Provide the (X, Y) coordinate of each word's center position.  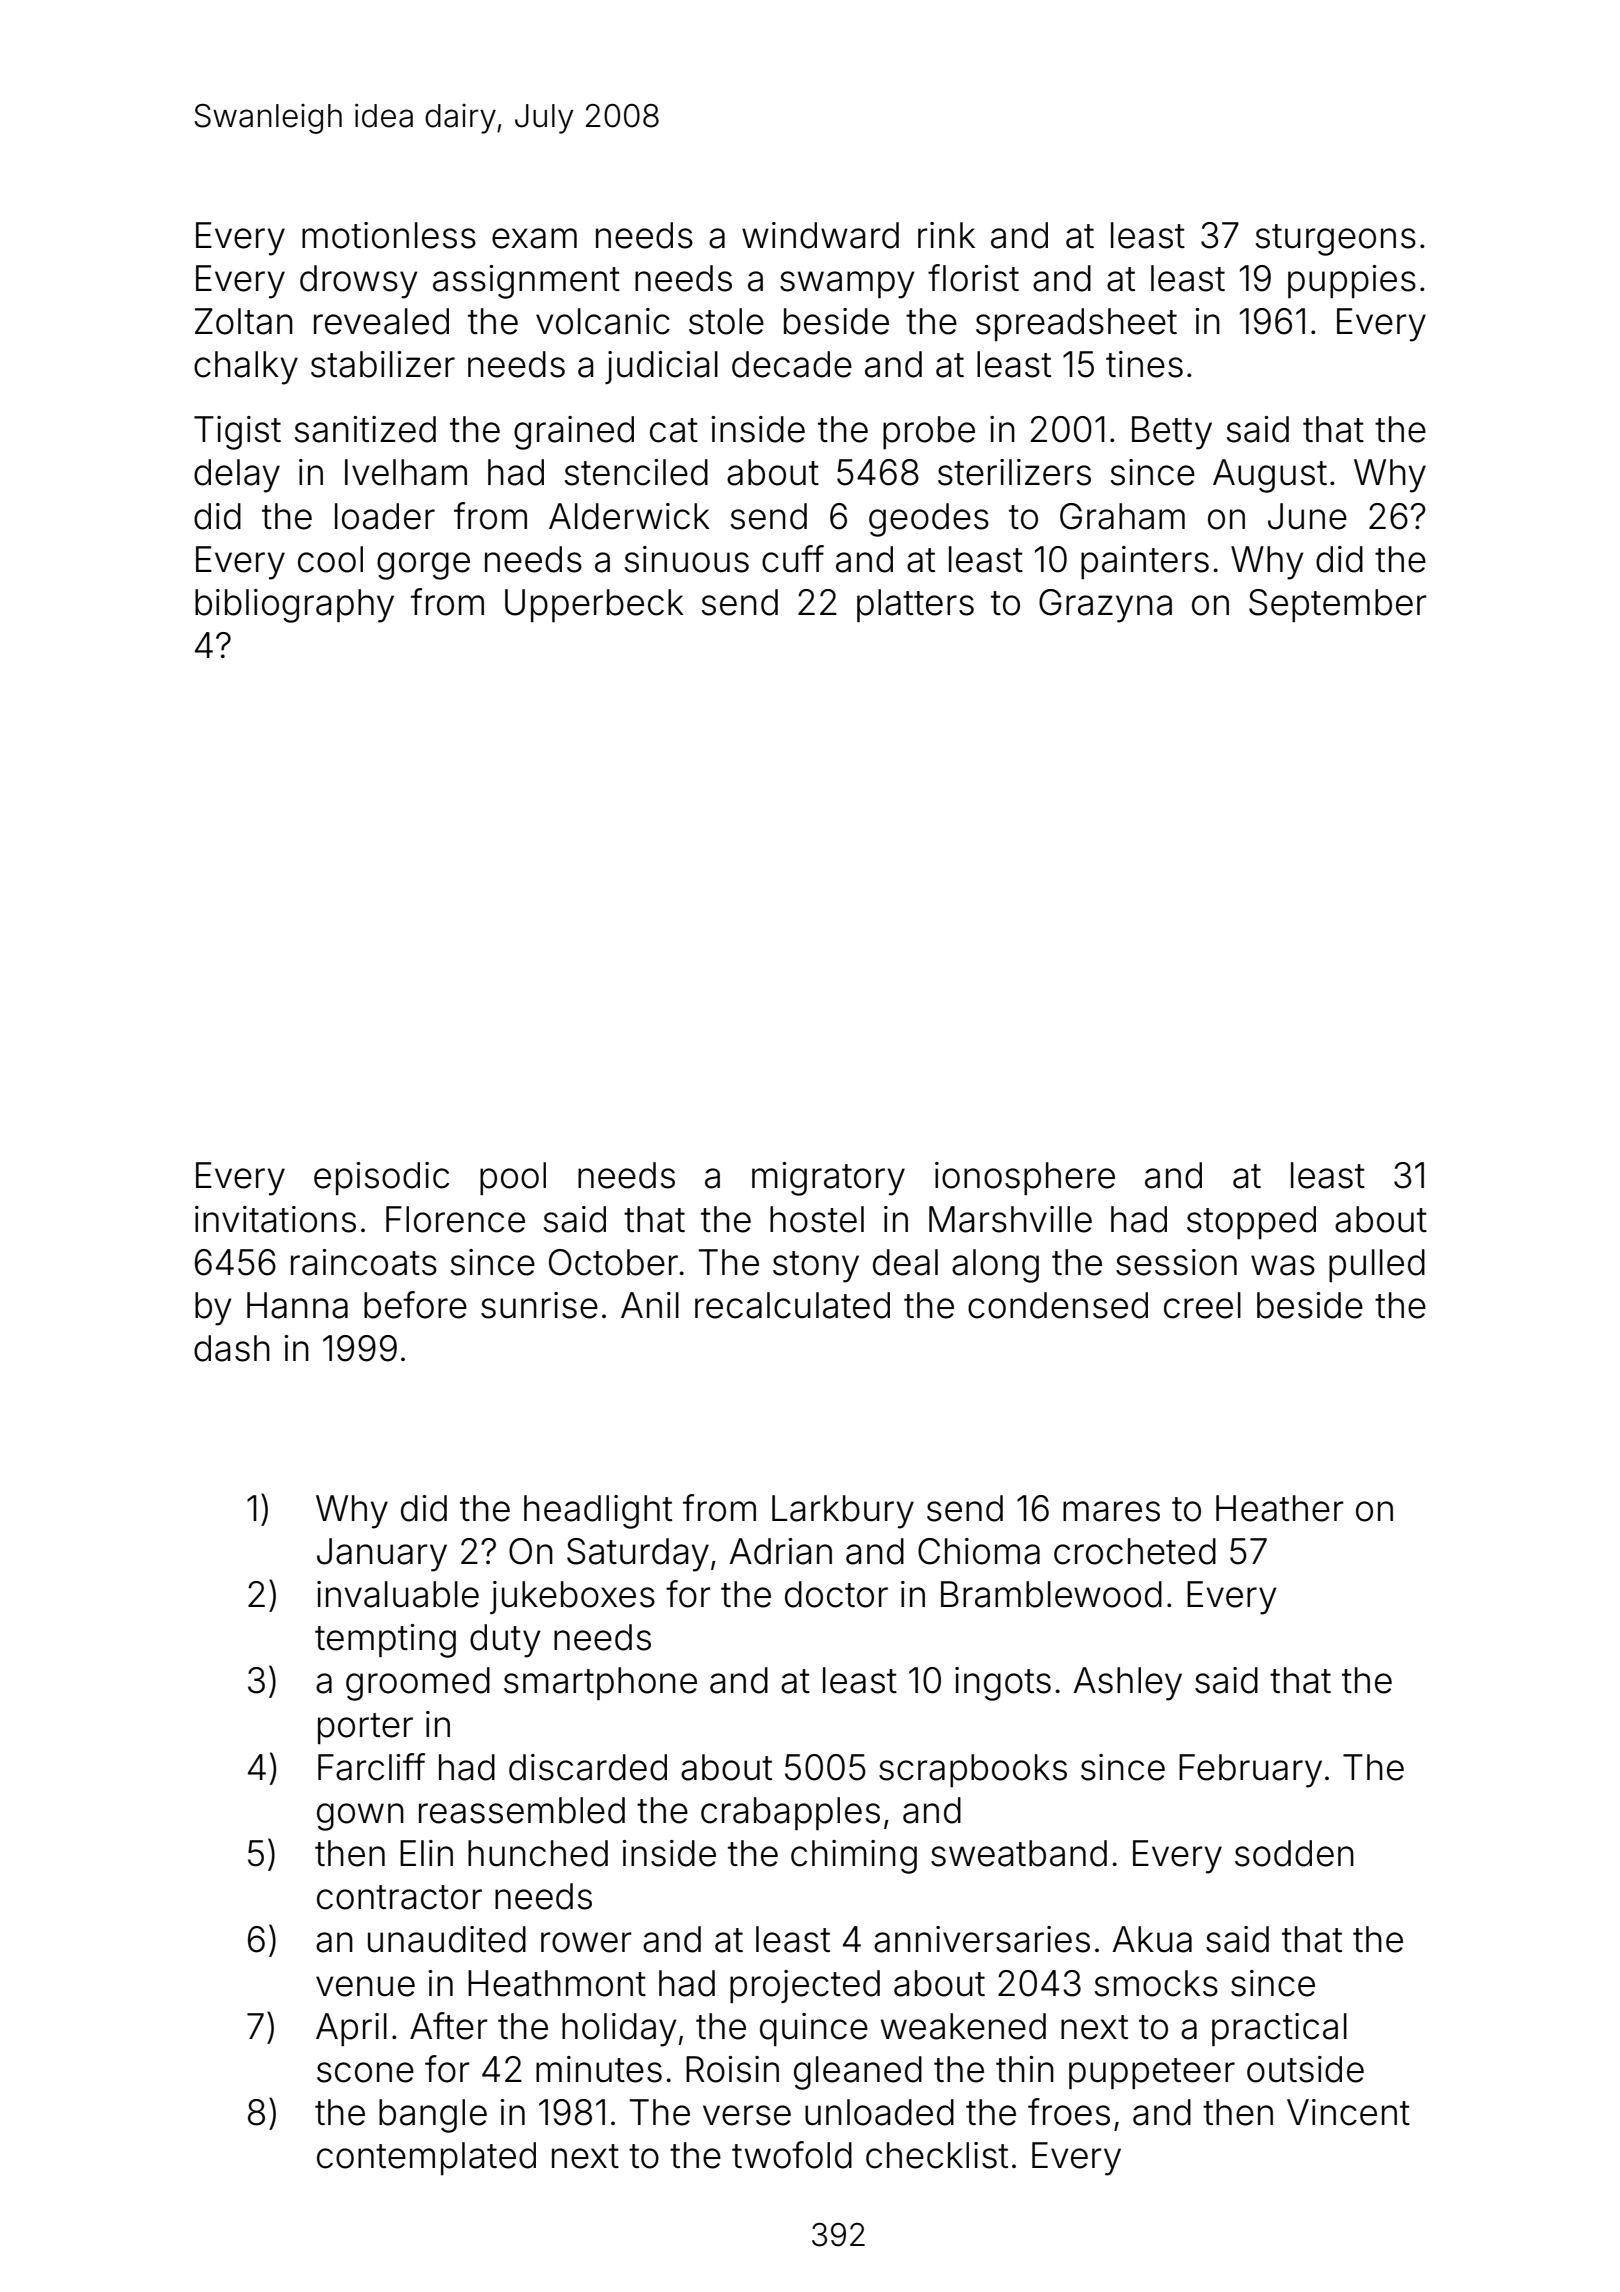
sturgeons (1336, 240)
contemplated (426, 2158)
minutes (599, 2069)
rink (946, 235)
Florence (455, 1219)
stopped (1251, 1222)
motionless (389, 235)
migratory (828, 1179)
